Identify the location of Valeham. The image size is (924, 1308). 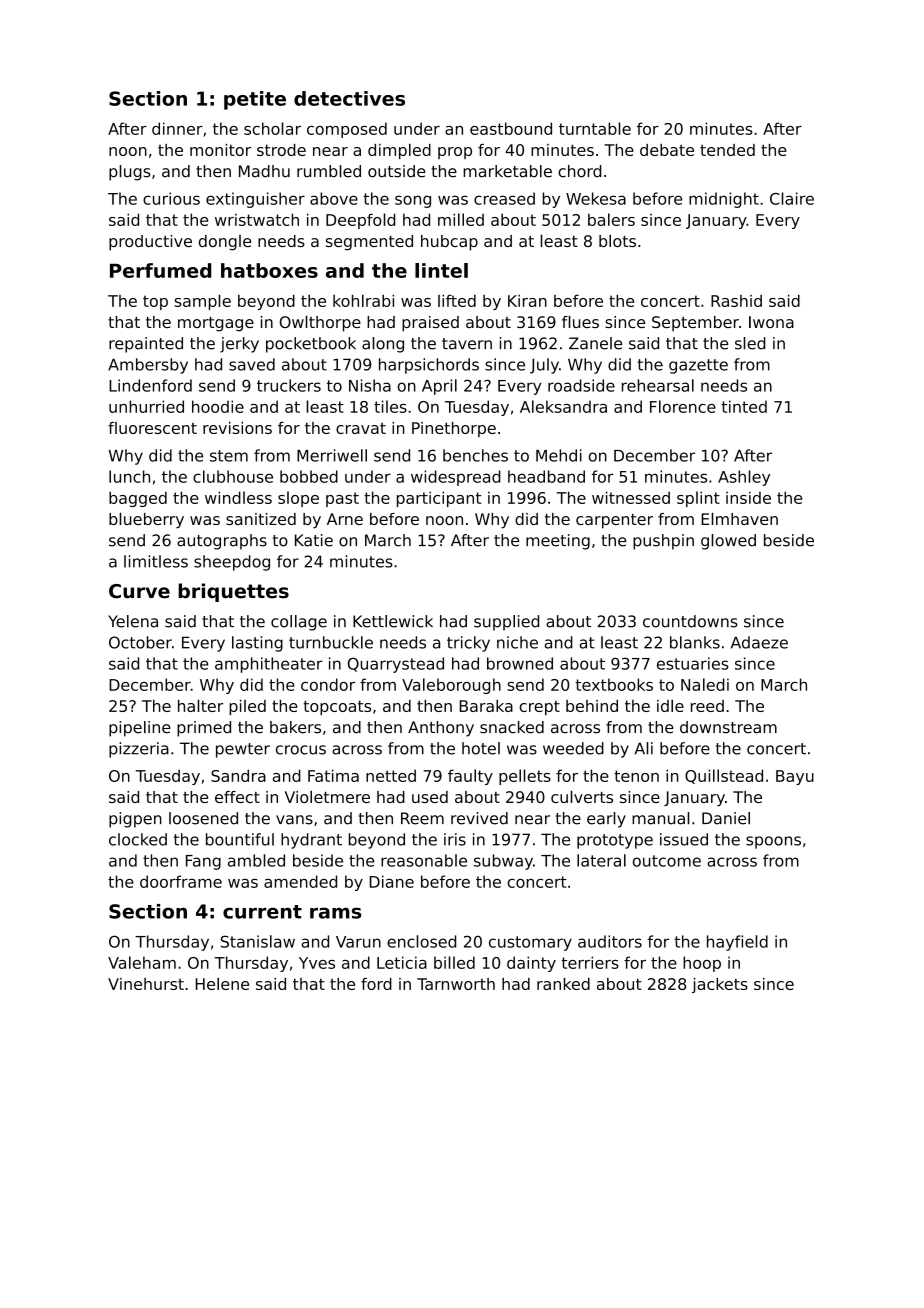
(142, 962).
